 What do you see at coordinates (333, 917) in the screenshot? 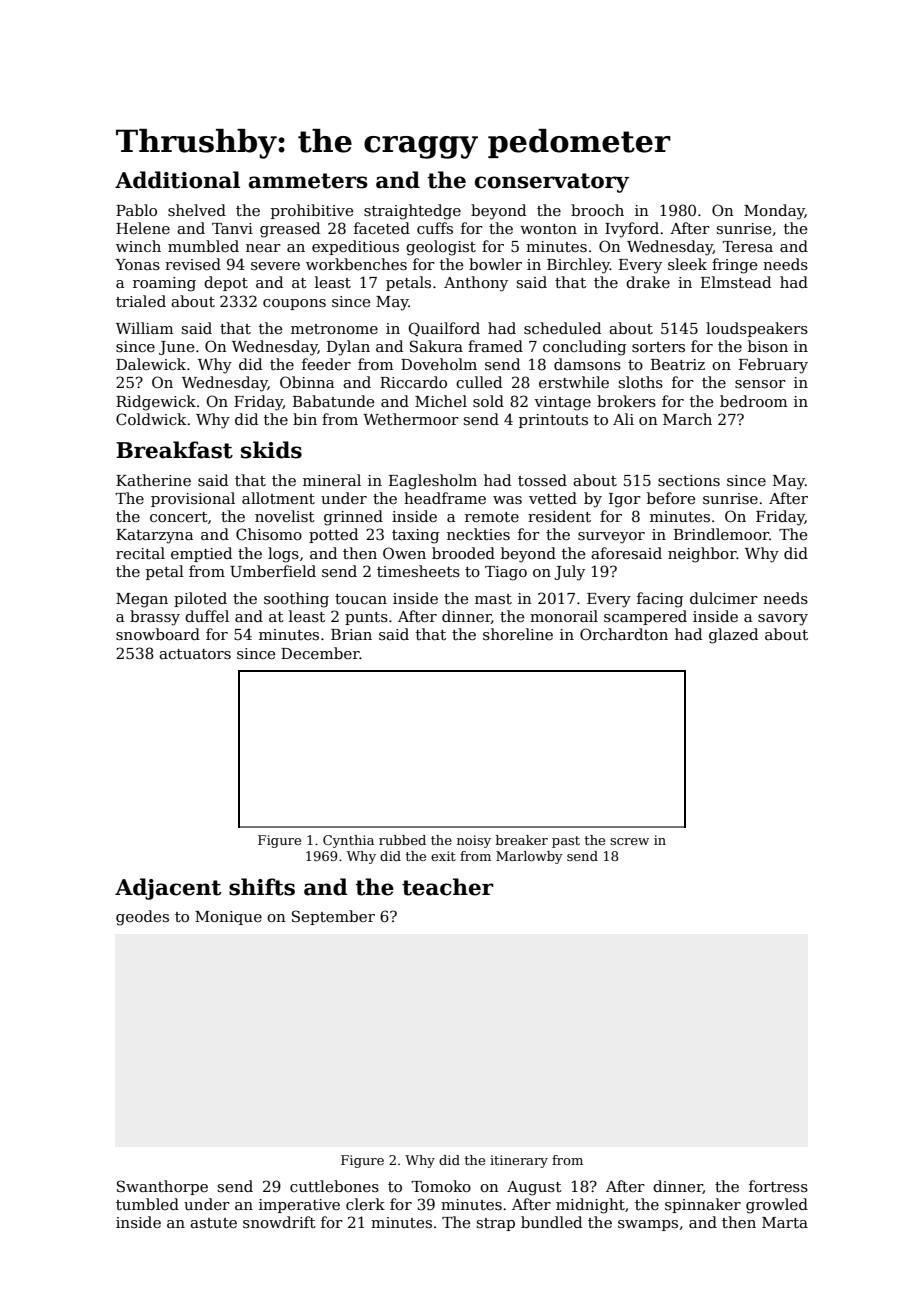
I see `September` at bounding box center [333, 917].
